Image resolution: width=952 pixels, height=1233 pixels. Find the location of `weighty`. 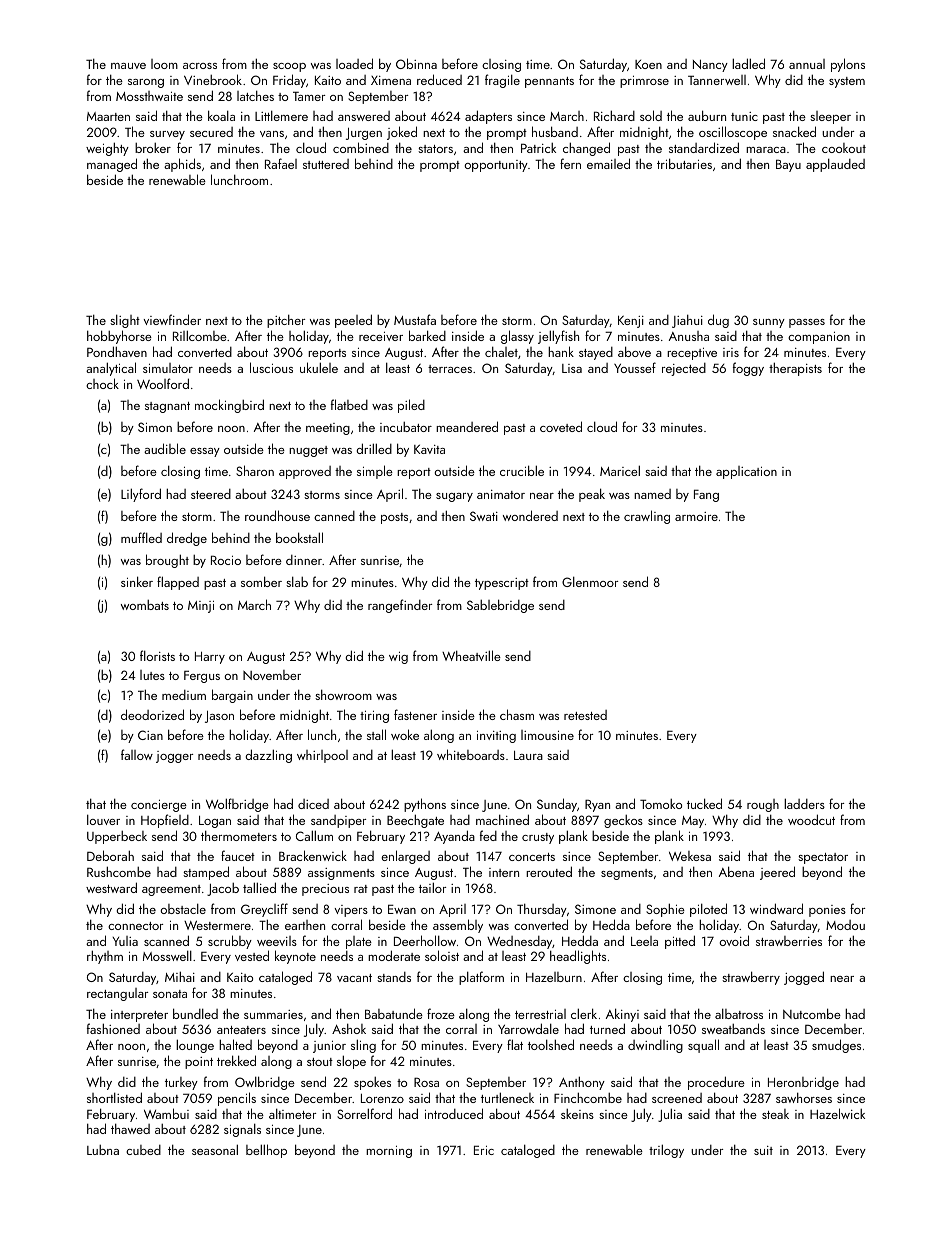

weighty is located at coordinates (107, 149).
